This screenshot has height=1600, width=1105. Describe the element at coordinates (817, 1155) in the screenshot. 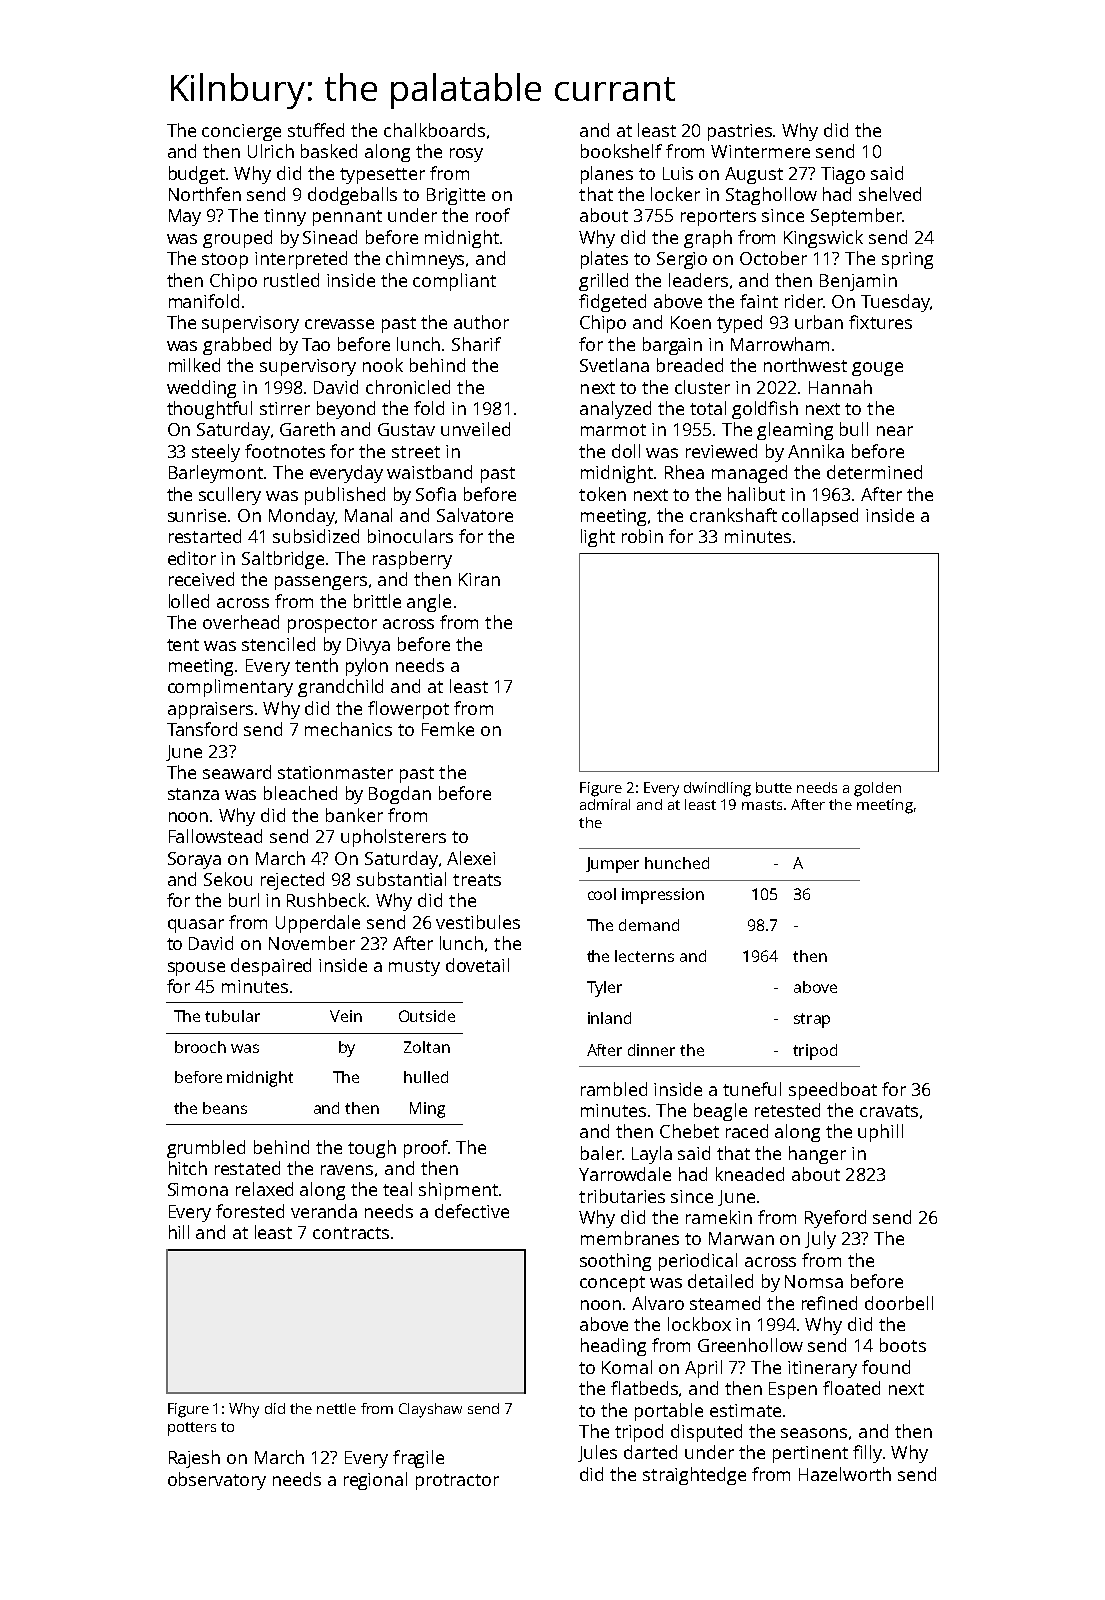

I see `hanger` at that location.
